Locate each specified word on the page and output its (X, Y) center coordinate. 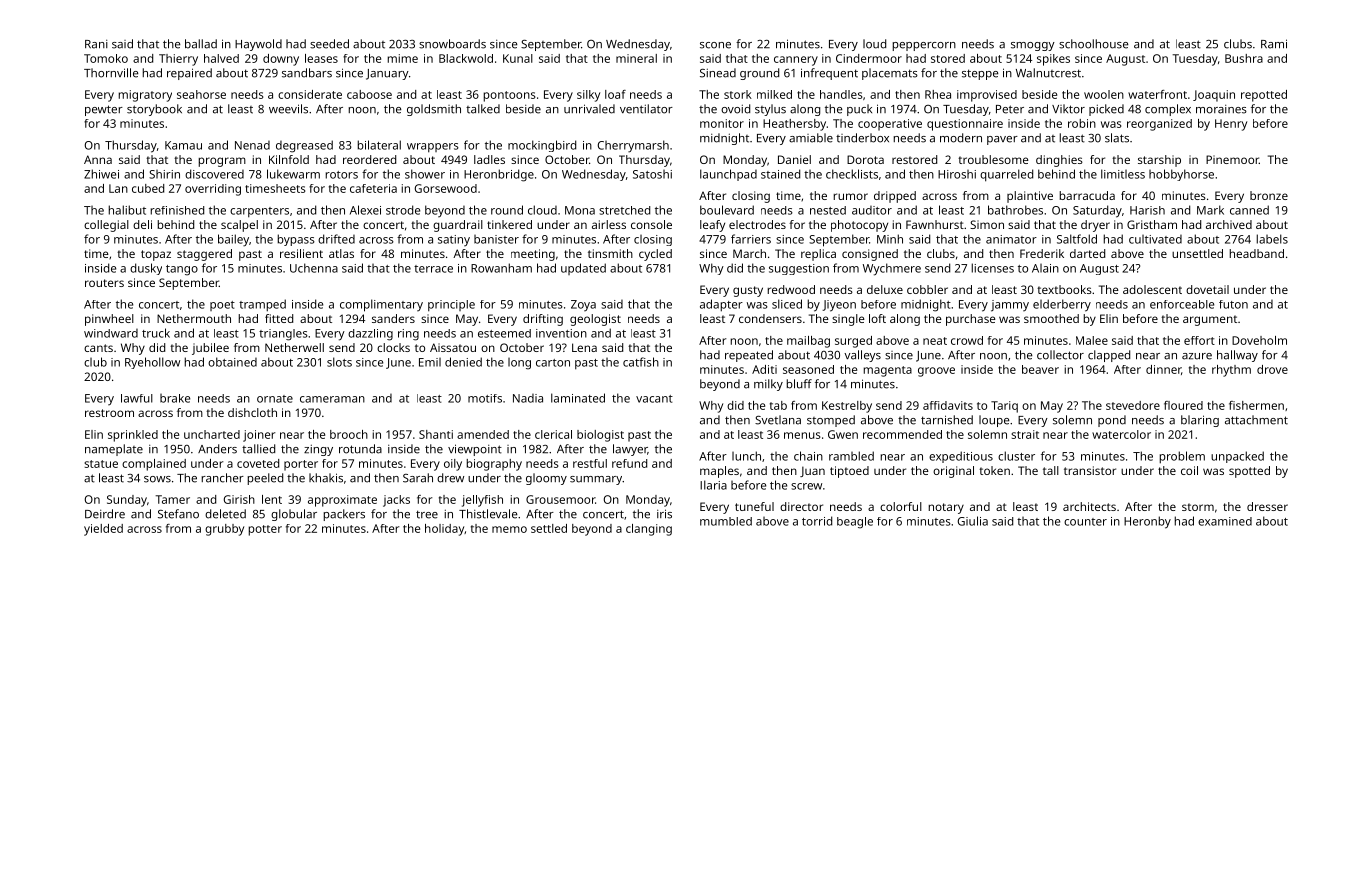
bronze (1269, 195)
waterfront (1157, 94)
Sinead (718, 73)
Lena (584, 347)
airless (609, 224)
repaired (189, 74)
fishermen (1256, 405)
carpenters (259, 212)
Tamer (173, 499)
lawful (137, 398)
